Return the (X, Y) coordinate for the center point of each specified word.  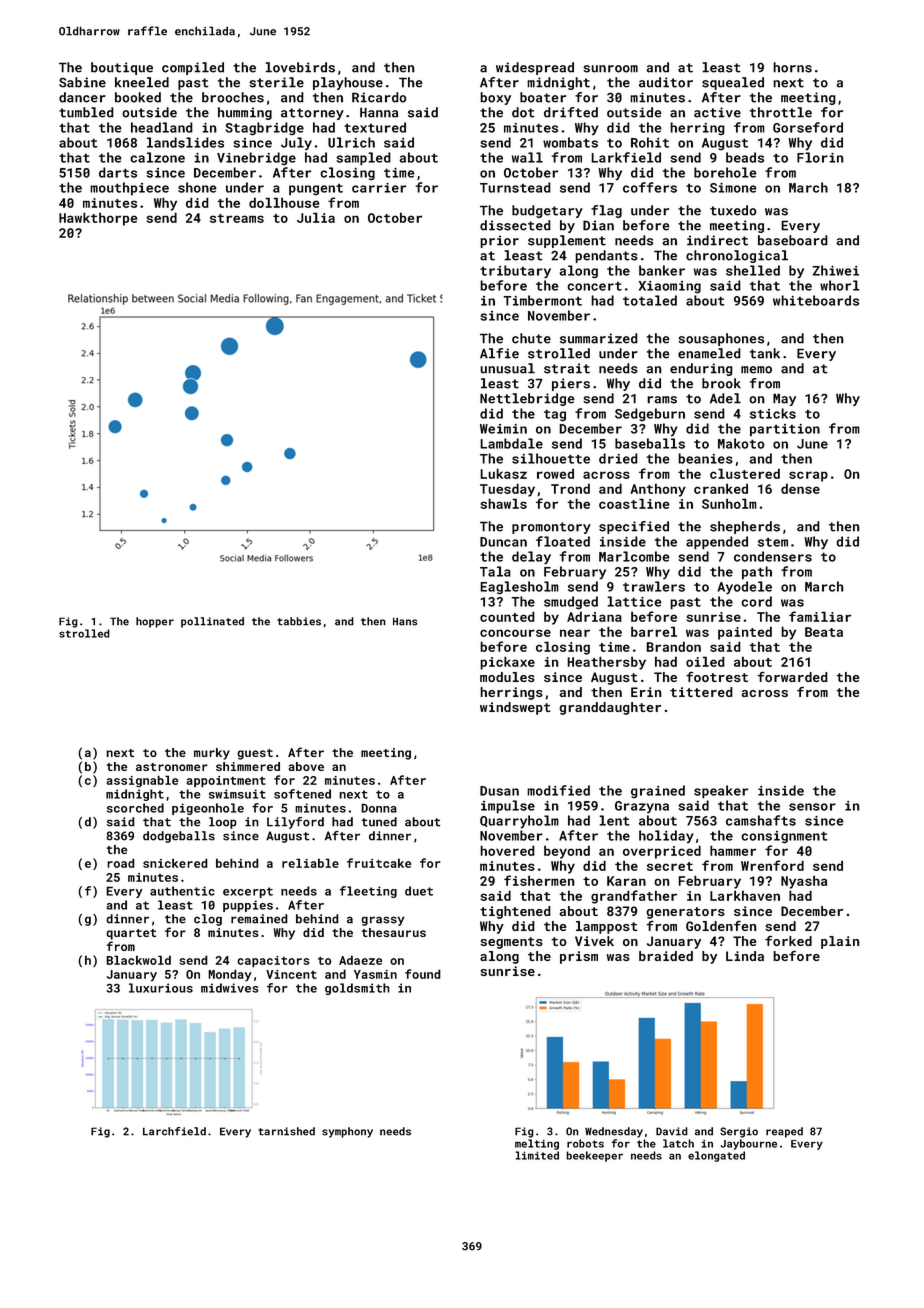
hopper (155, 622)
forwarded (792, 677)
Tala (495, 571)
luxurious (161, 988)
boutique (122, 68)
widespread (535, 68)
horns (792, 67)
